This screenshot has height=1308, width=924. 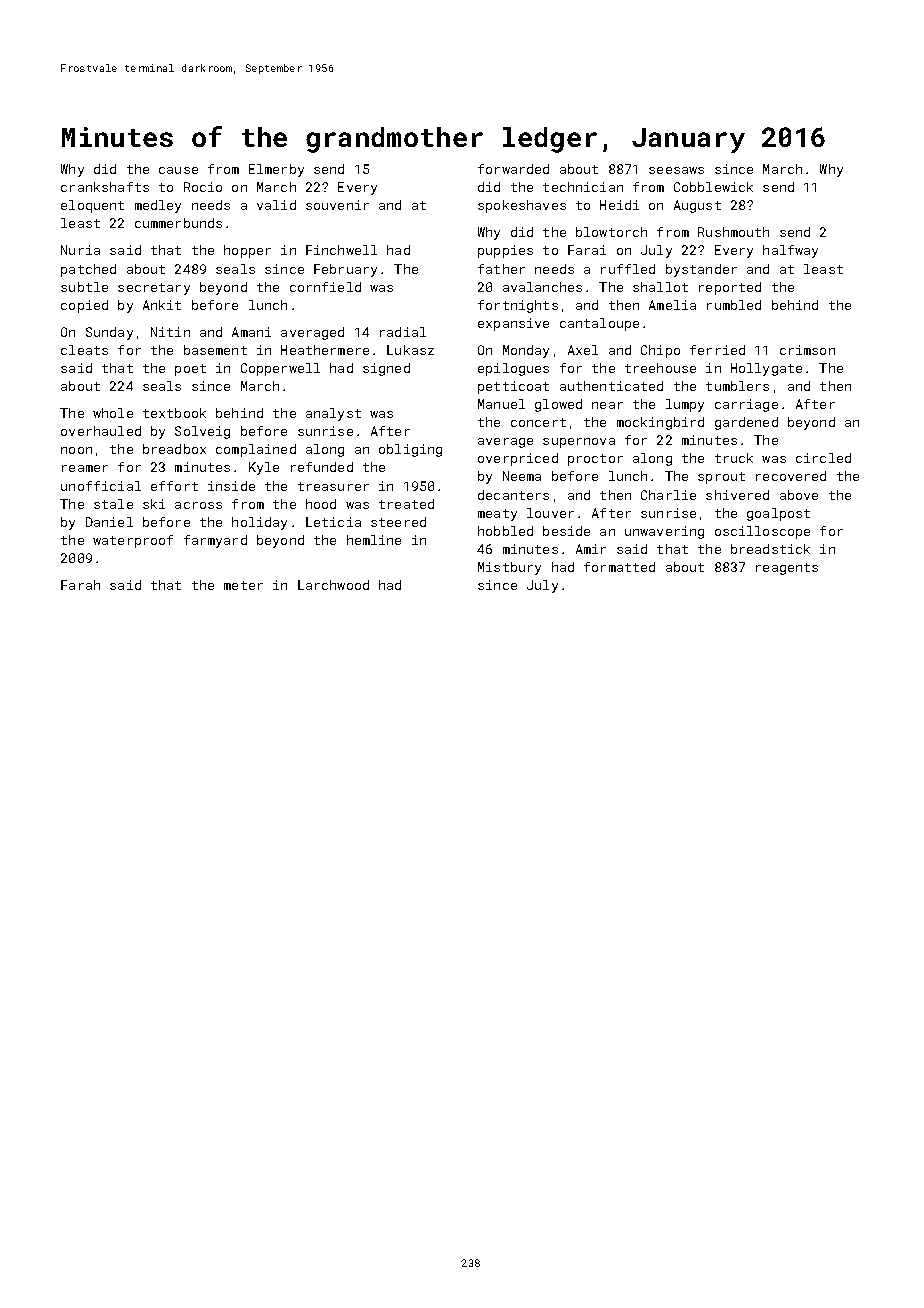 What do you see at coordinates (162, 305) in the screenshot?
I see `Ankit` at bounding box center [162, 305].
